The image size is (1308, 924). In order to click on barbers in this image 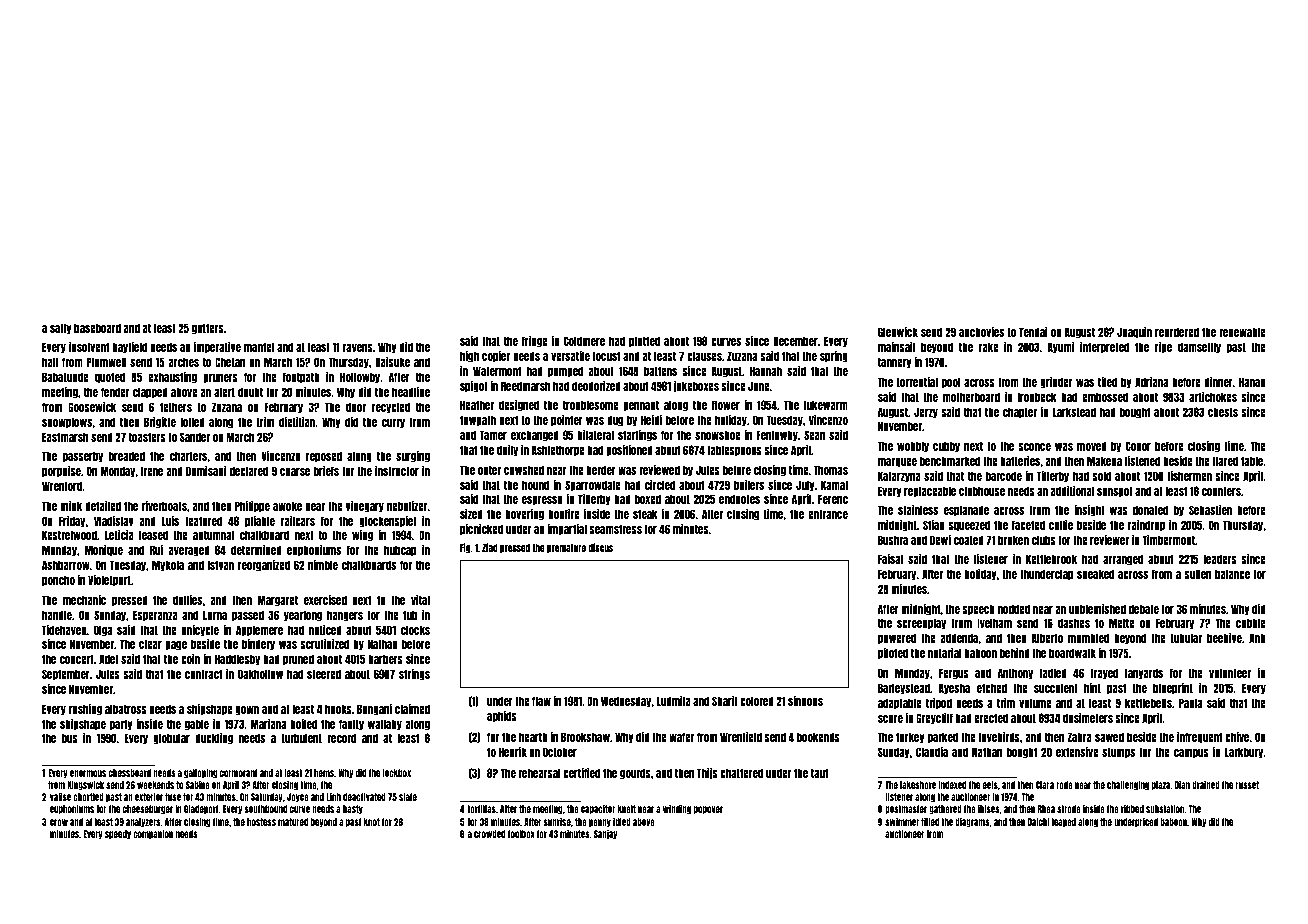, I will do `click(385, 659)`.
